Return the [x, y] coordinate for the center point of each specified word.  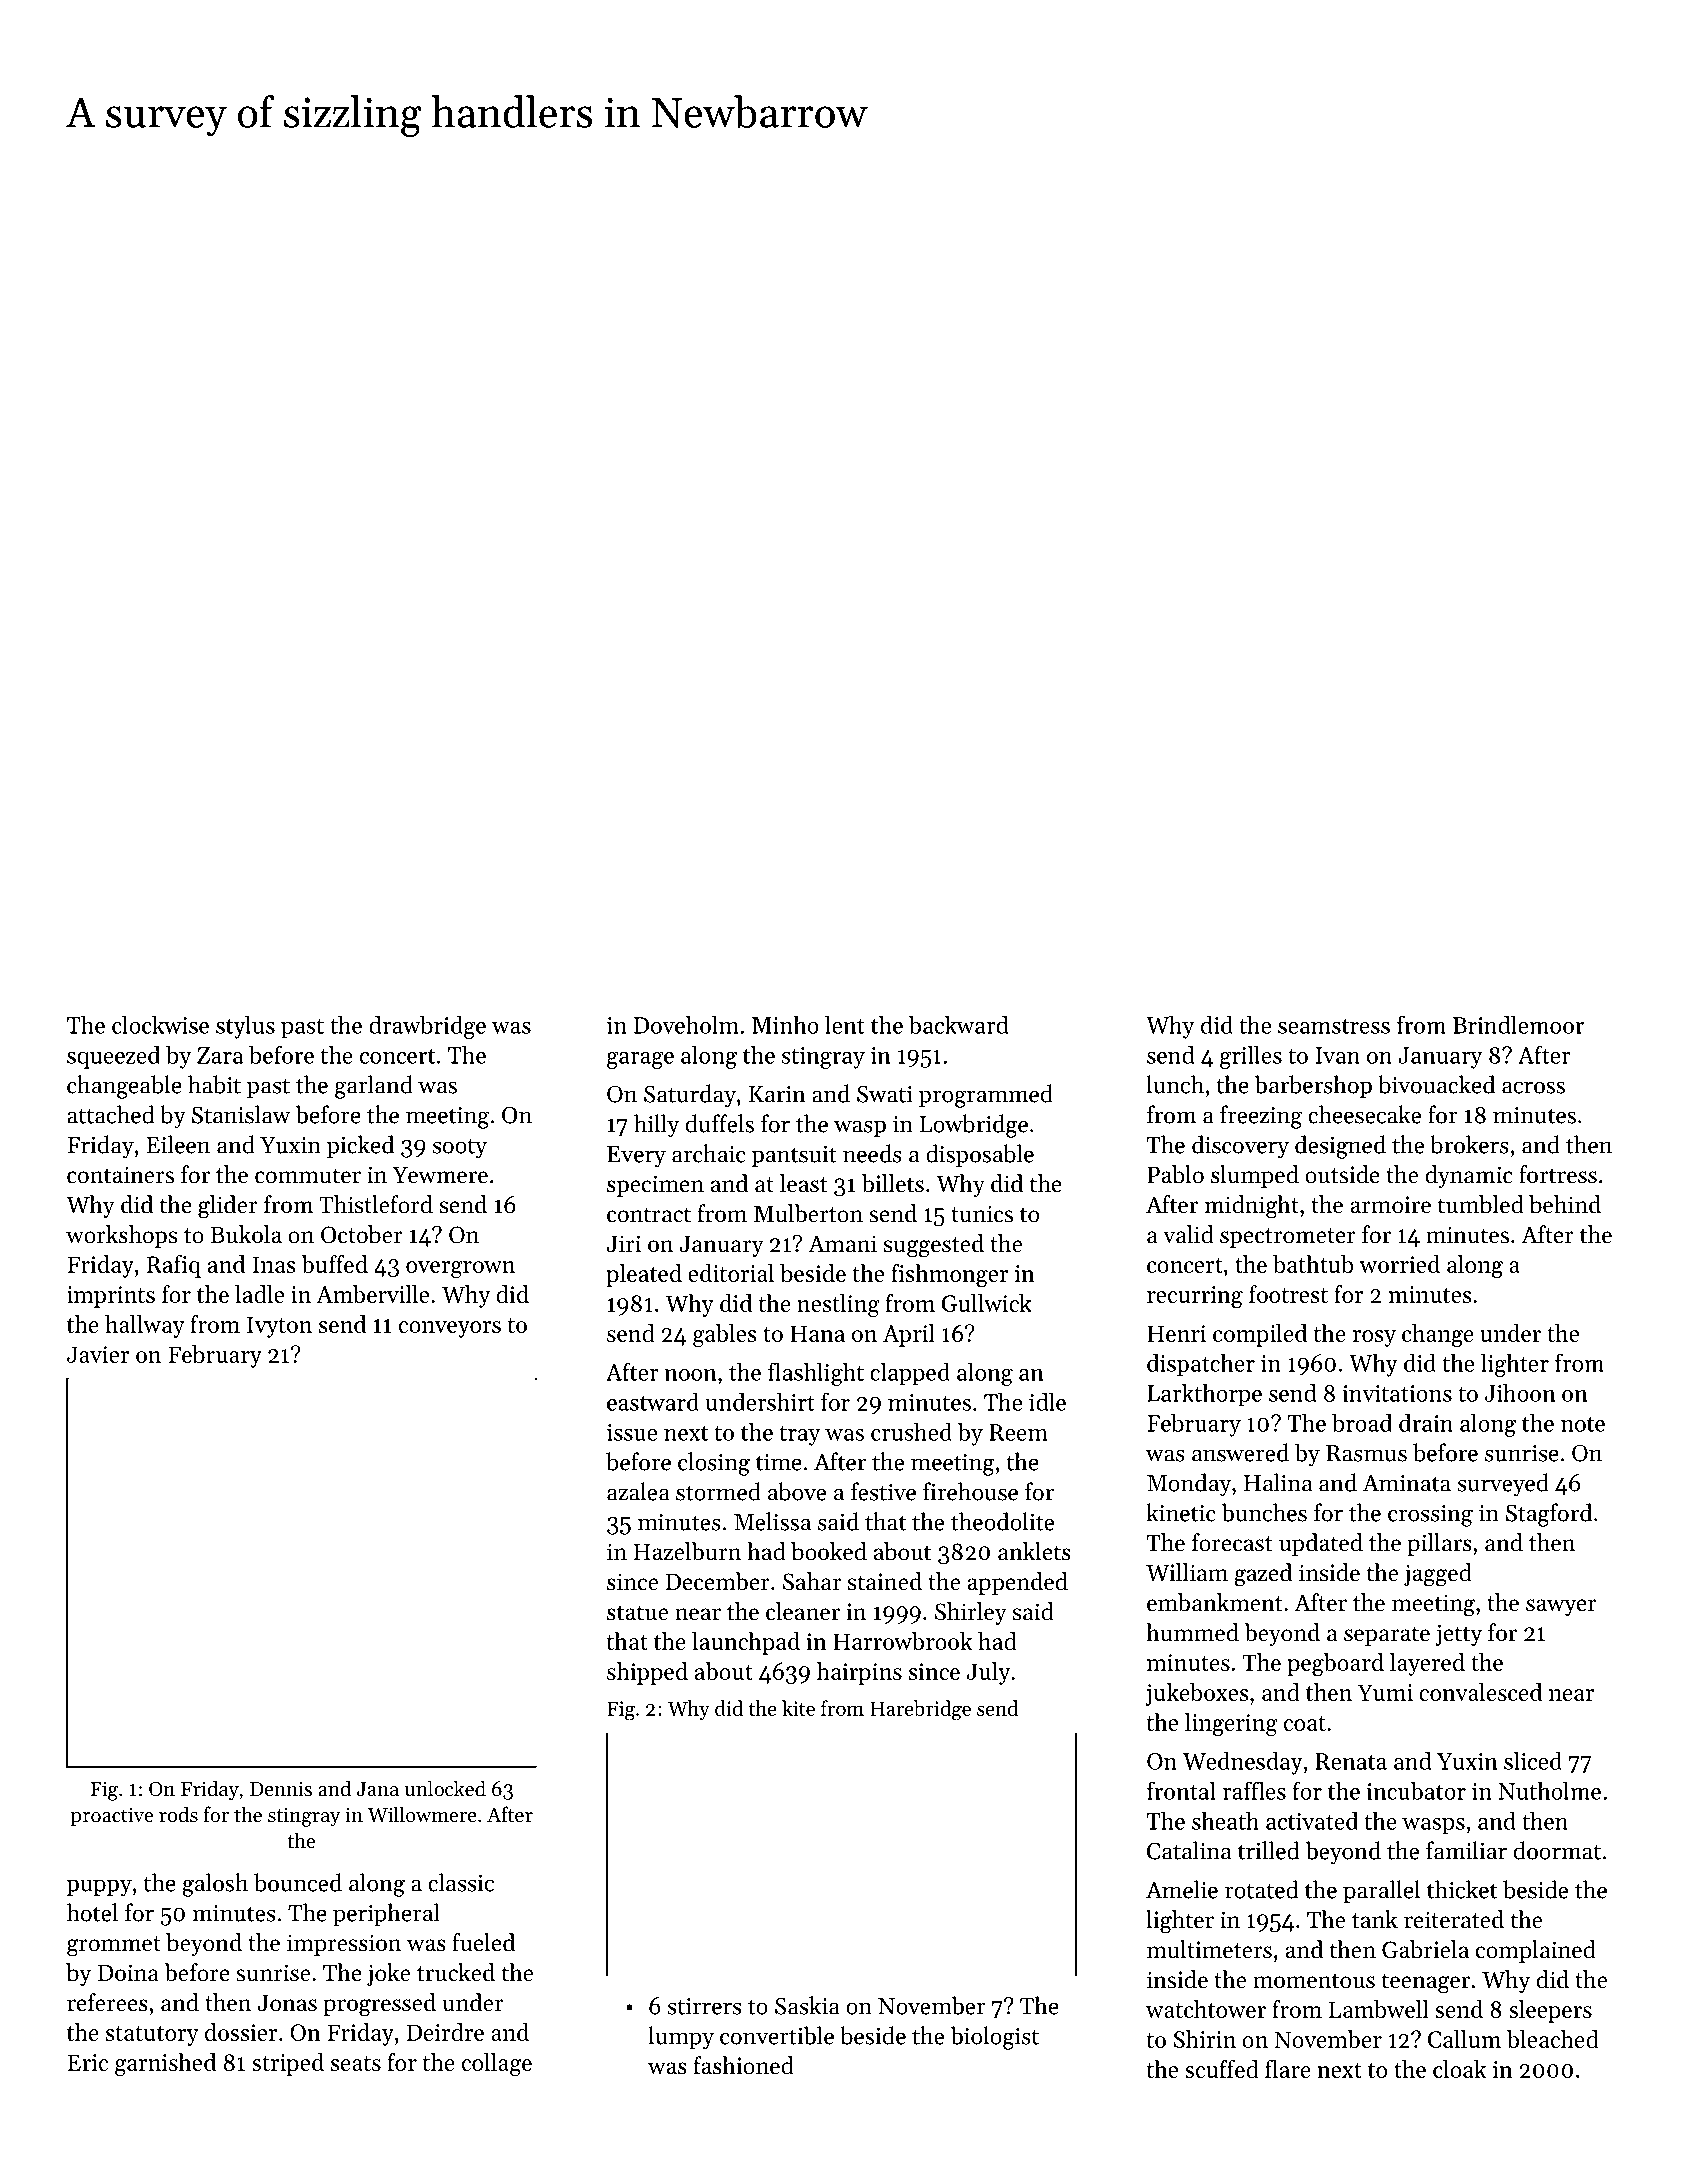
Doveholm [686, 1025]
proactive [112, 1816]
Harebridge [920, 1710]
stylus [245, 1027]
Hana [817, 1333]
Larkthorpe [1204, 1395]
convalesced [1480, 1692]
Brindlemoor [1518, 1025]
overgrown [460, 1269]
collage [497, 2064]
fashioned [744, 2065]
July [988, 1673]
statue [637, 1613]
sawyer [1561, 1607]
